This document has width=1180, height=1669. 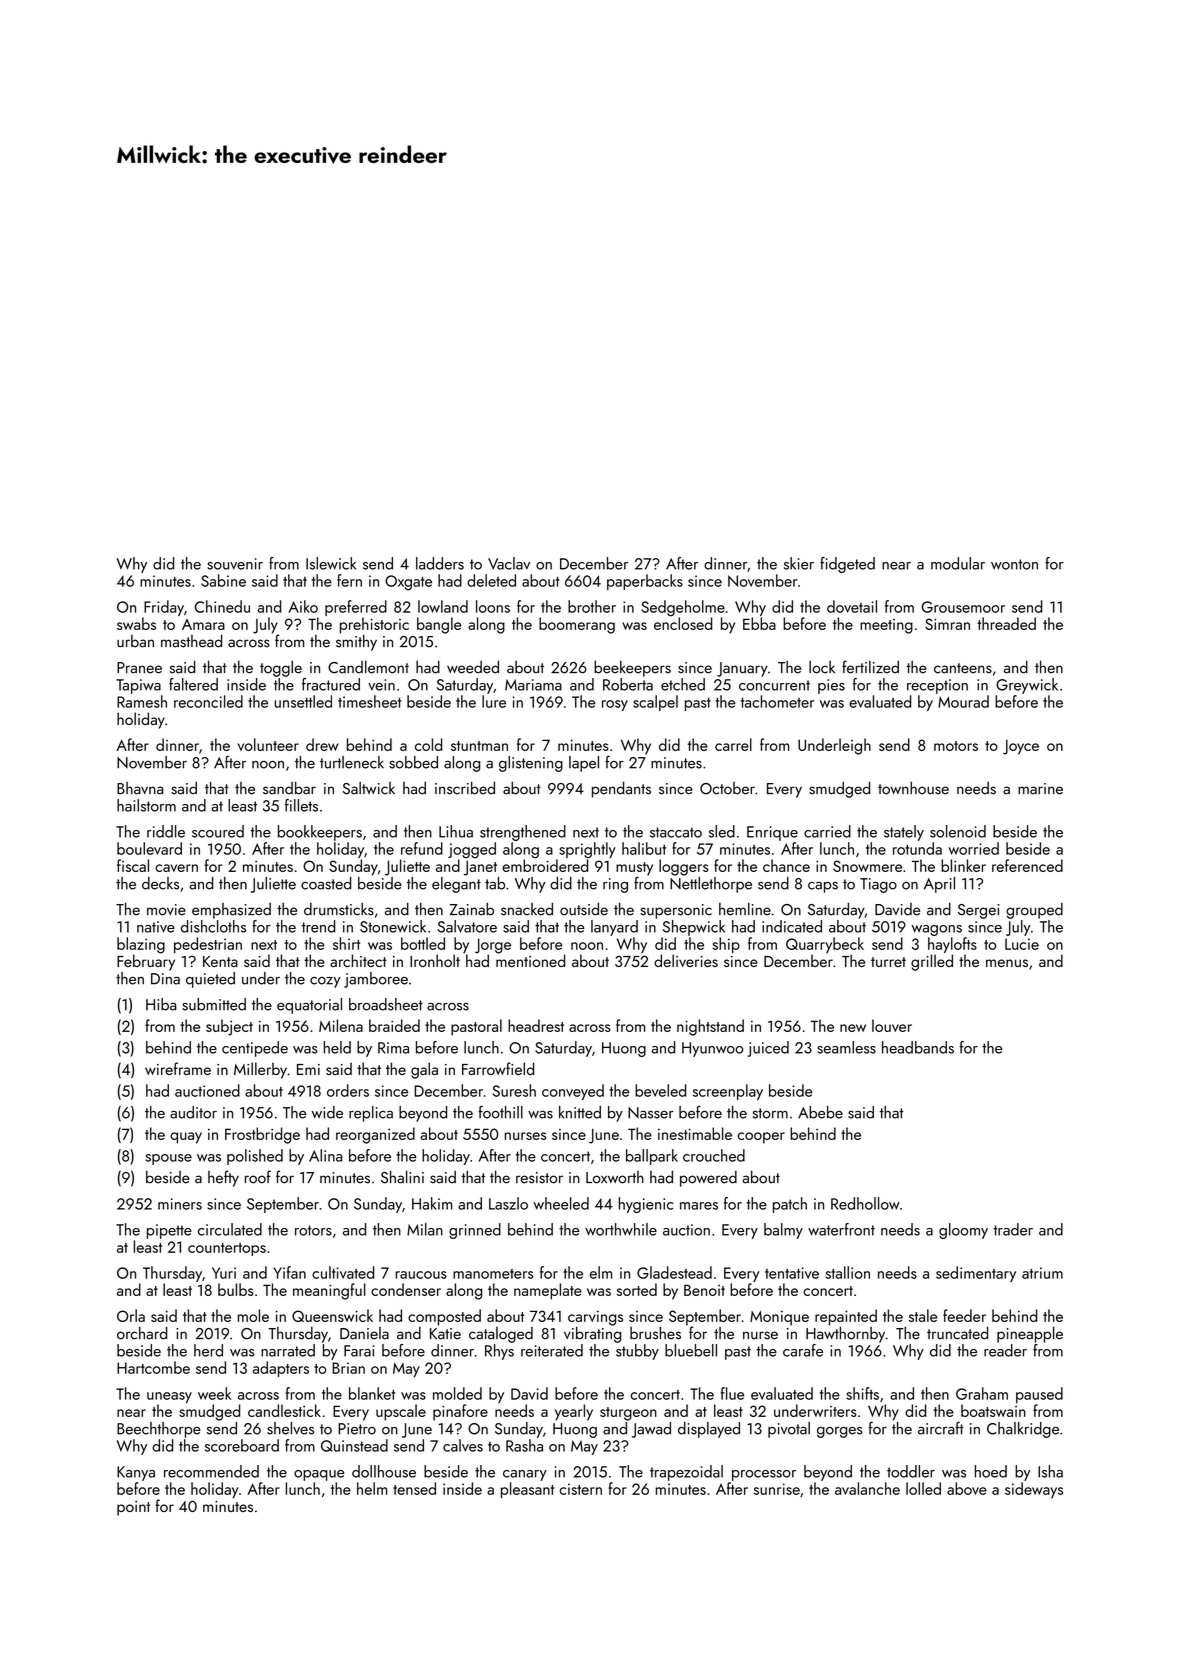 I want to click on helm, so click(x=372, y=1488).
